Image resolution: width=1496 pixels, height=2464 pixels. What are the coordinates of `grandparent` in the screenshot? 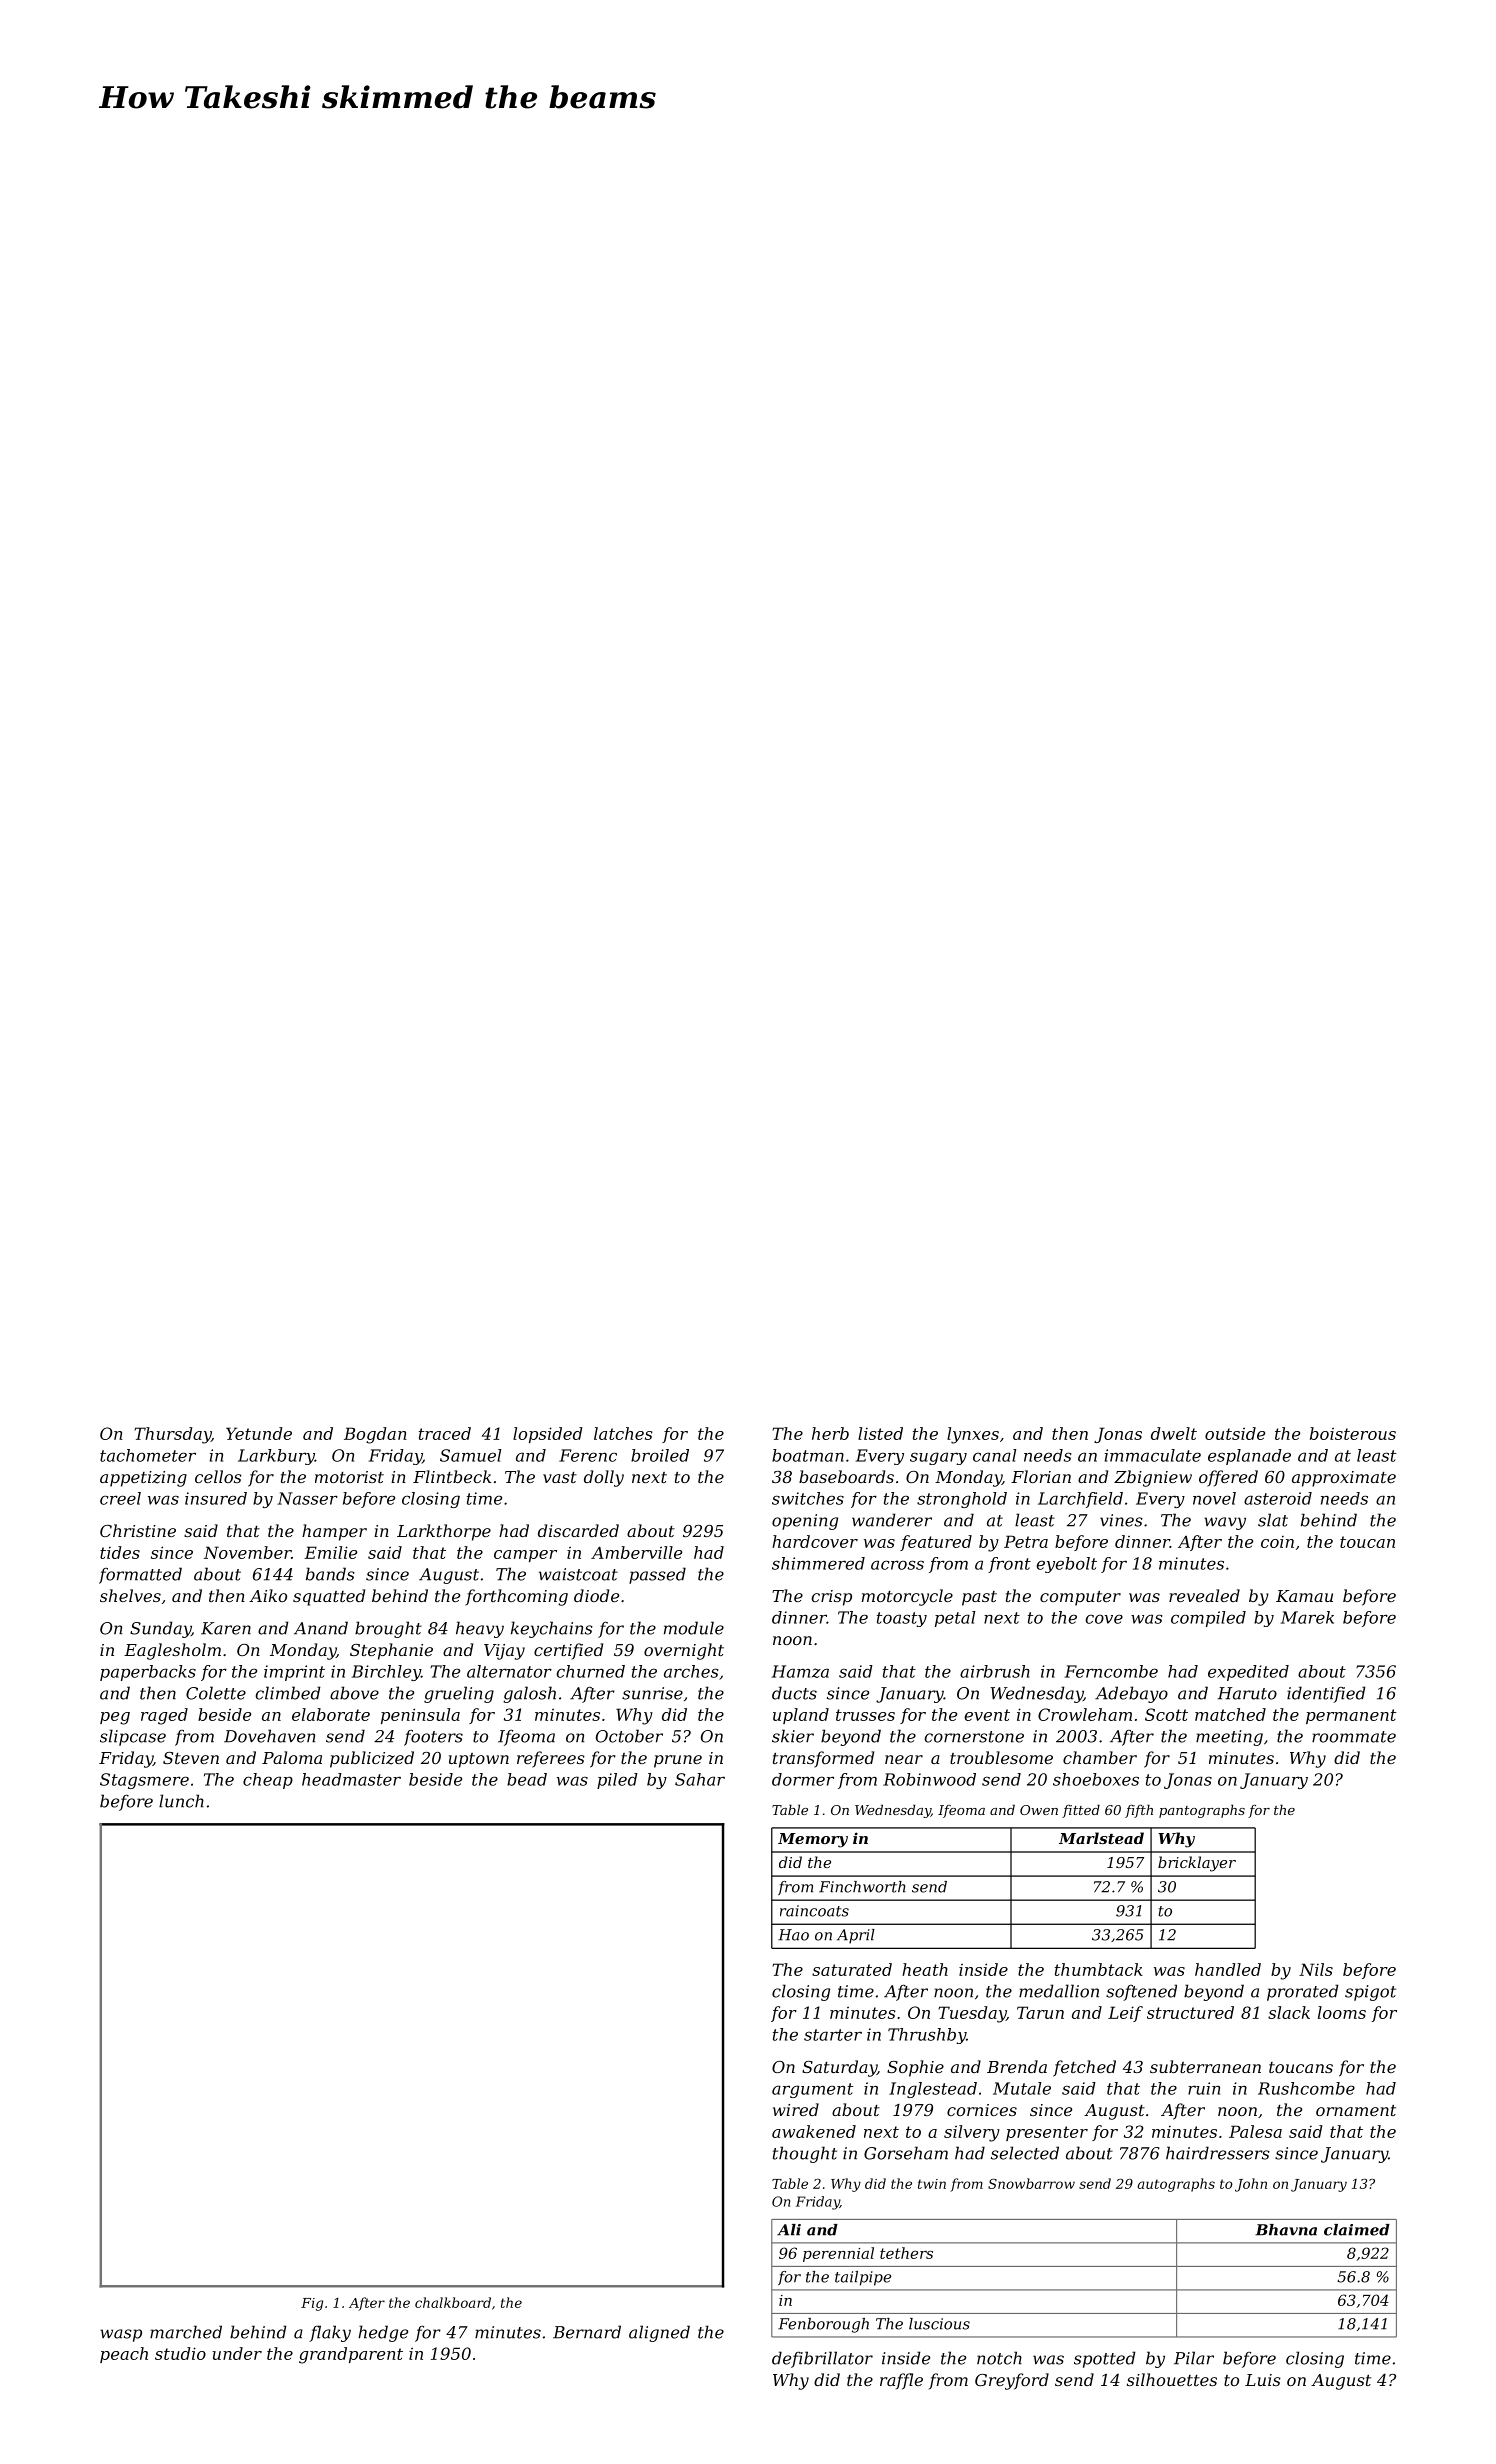 It's located at (351, 2355).
